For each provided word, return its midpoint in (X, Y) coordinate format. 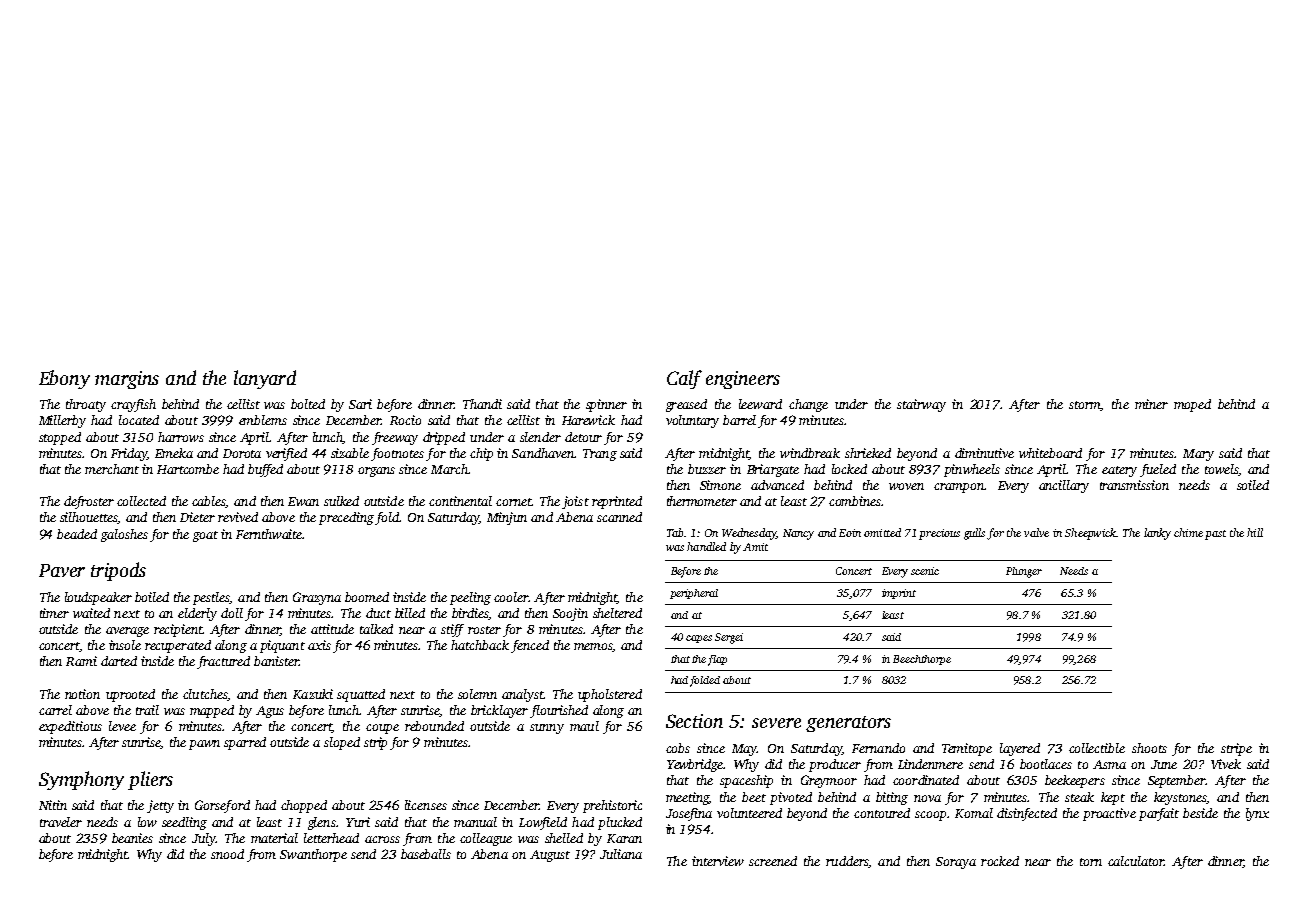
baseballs (426, 854)
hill (1255, 532)
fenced (530, 646)
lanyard (265, 379)
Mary (1198, 455)
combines (855, 501)
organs (376, 472)
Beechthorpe (922, 660)
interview (718, 861)
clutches (205, 694)
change (808, 405)
